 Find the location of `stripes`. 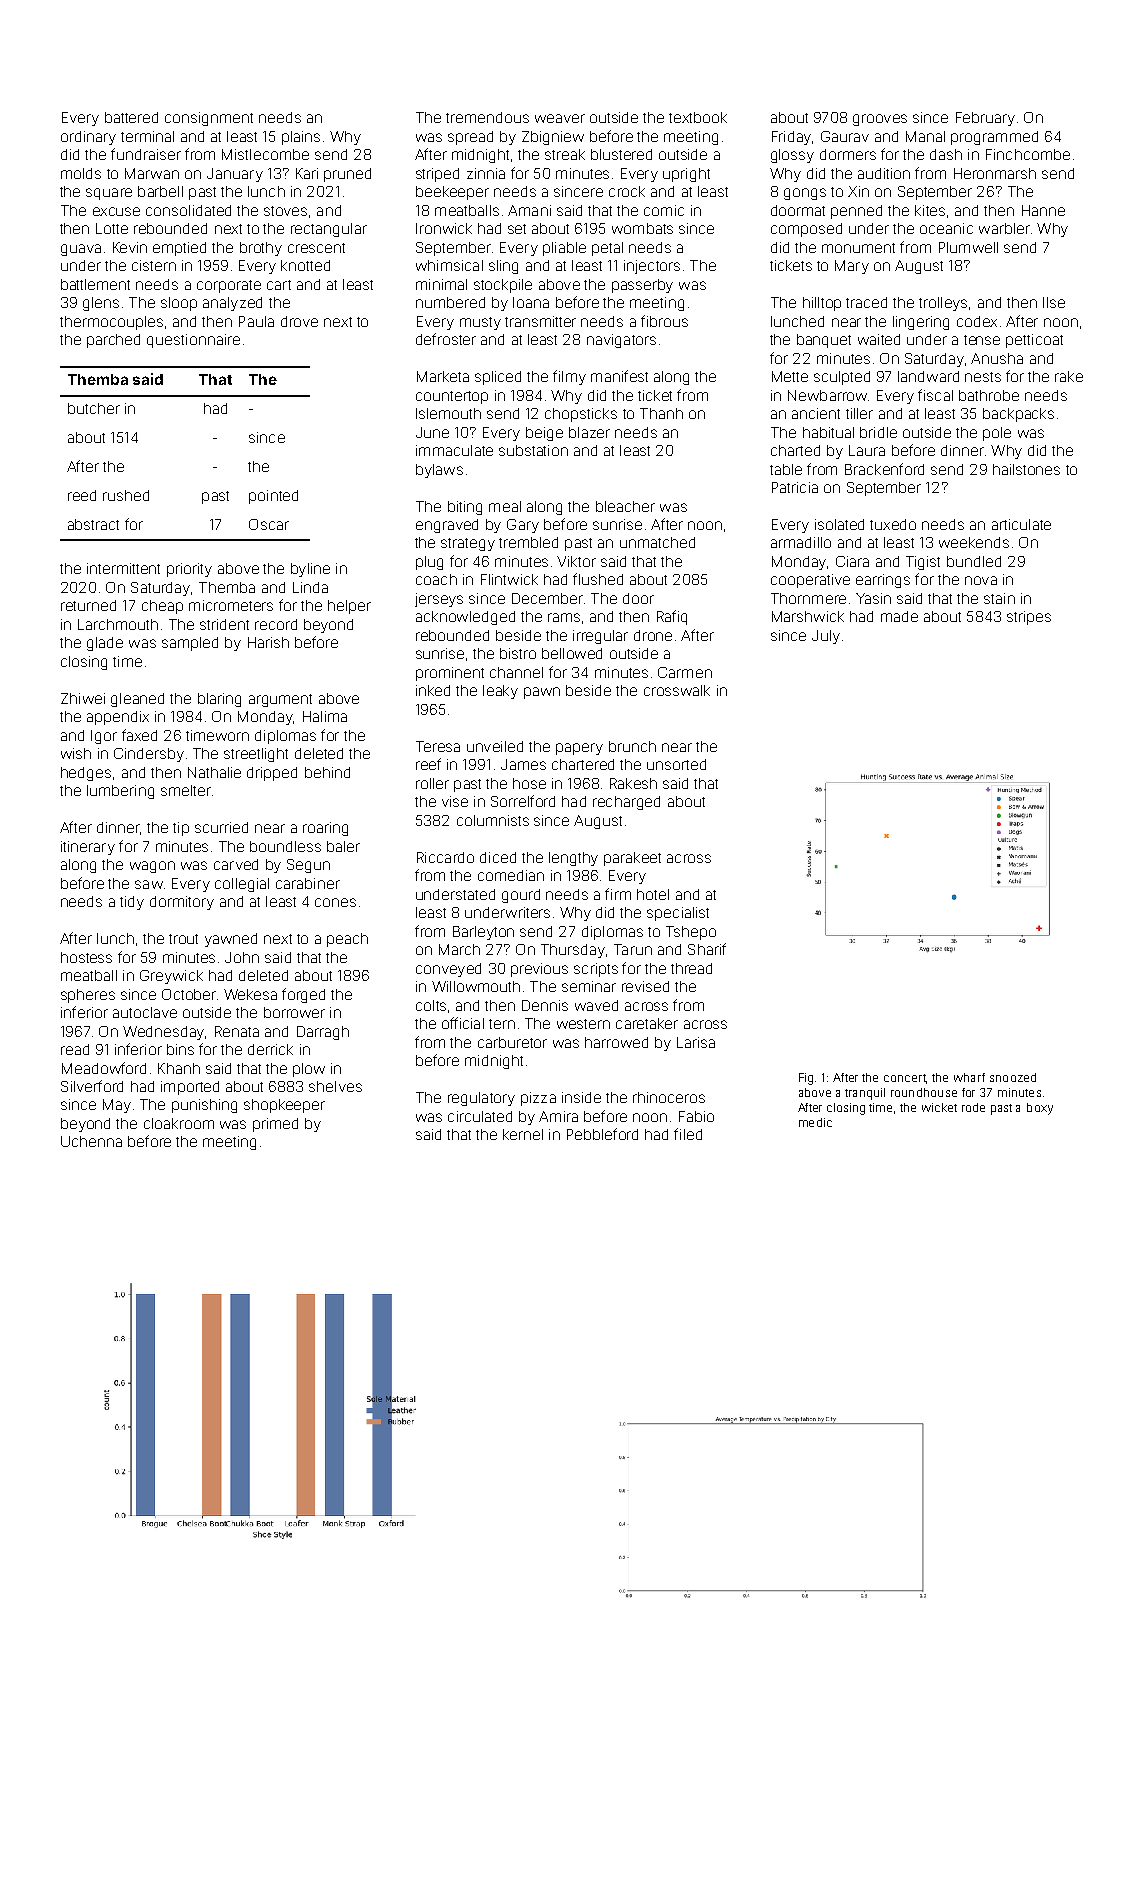

stripes is located at coordinates (1029, 618).
